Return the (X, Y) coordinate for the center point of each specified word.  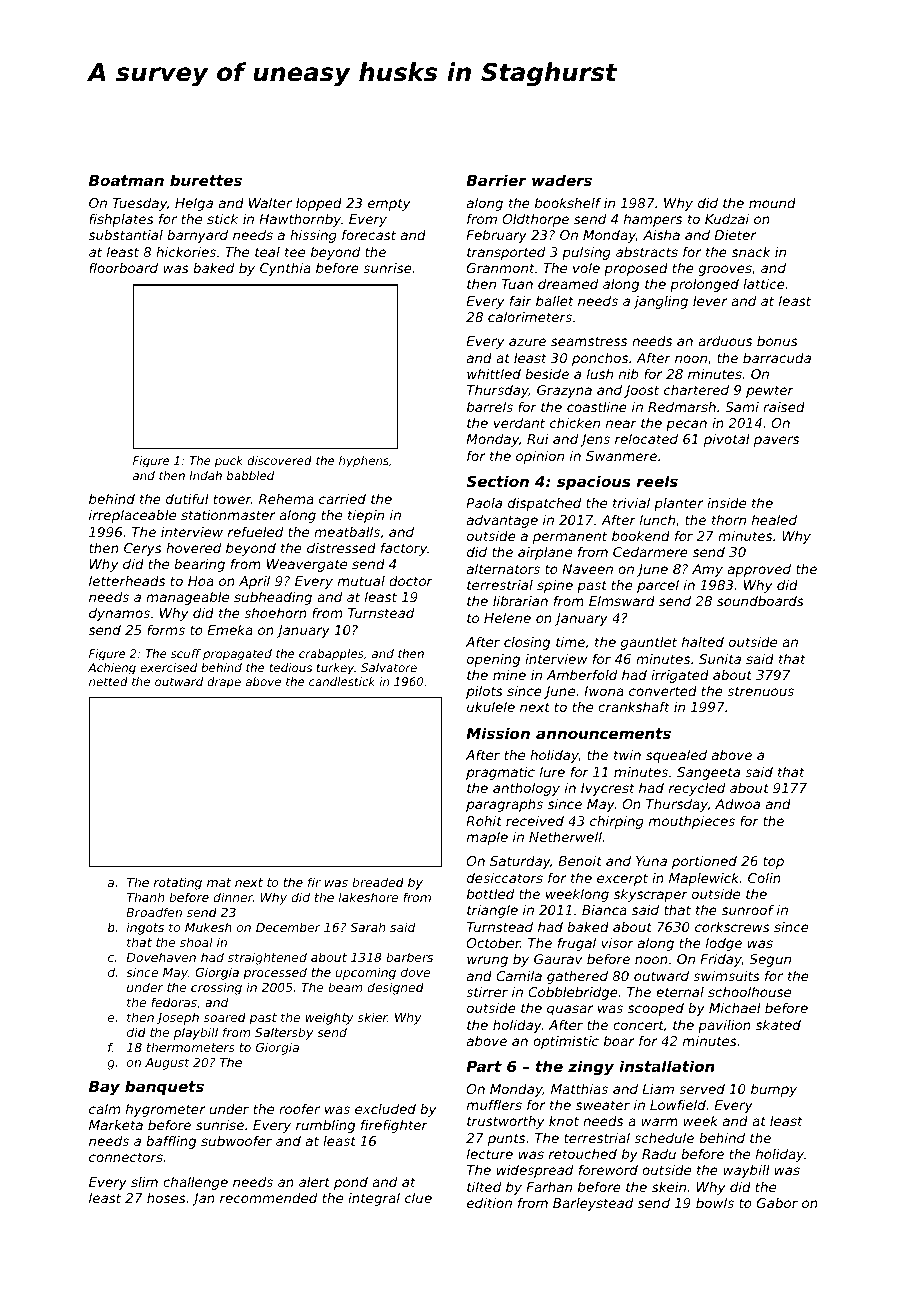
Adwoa (737, 804)
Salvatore (389, 667)
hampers (653, 220)
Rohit (484, 820)
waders (562, 180)
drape (224, 683)
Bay (104, 1088)
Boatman (126, 180)
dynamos (119, 614)
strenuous (760, 691)
